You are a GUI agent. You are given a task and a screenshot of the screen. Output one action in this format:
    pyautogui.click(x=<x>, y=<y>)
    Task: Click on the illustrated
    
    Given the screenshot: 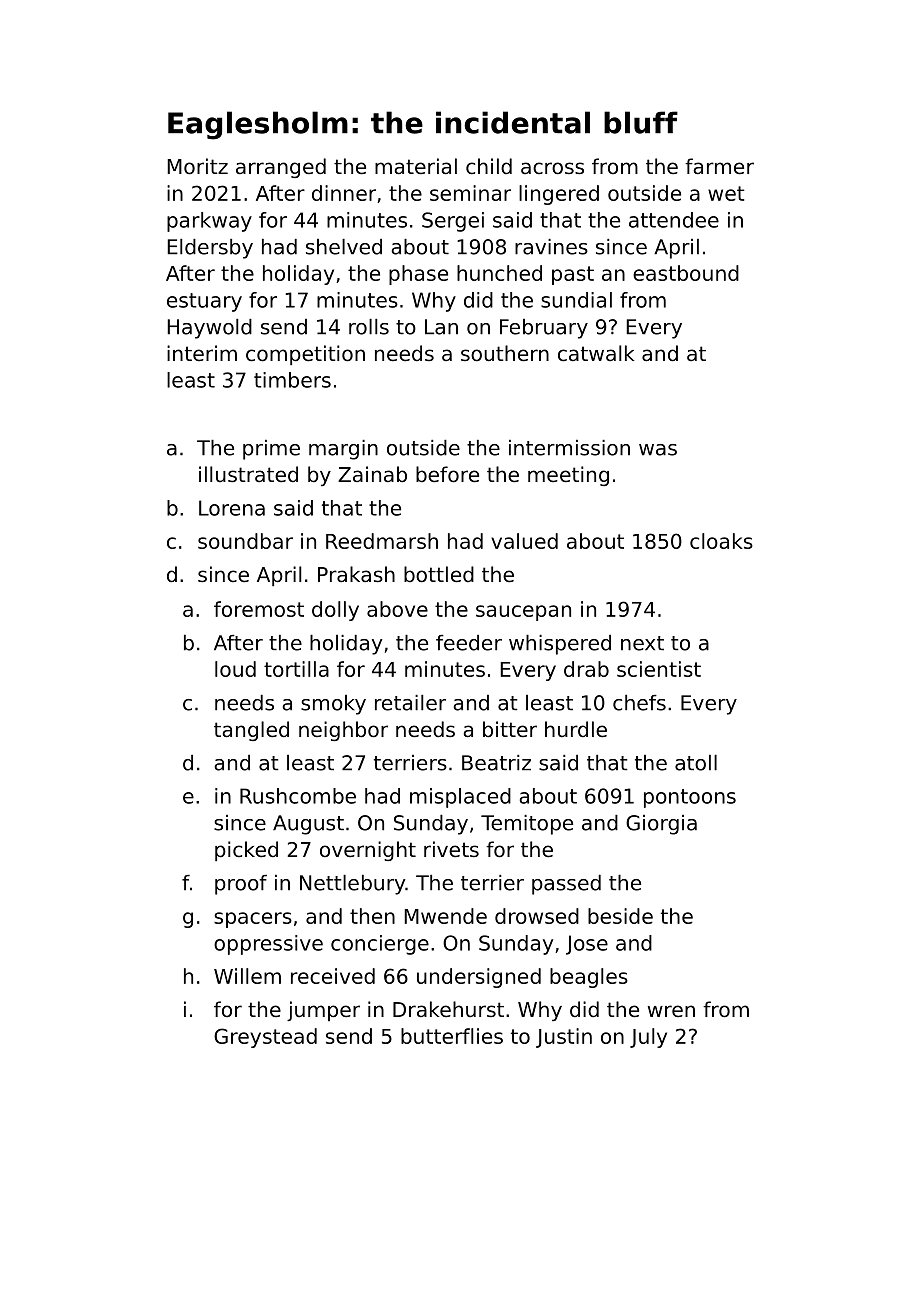 What is the action you would take?
    pyautogui.click(x=248, y=474)
